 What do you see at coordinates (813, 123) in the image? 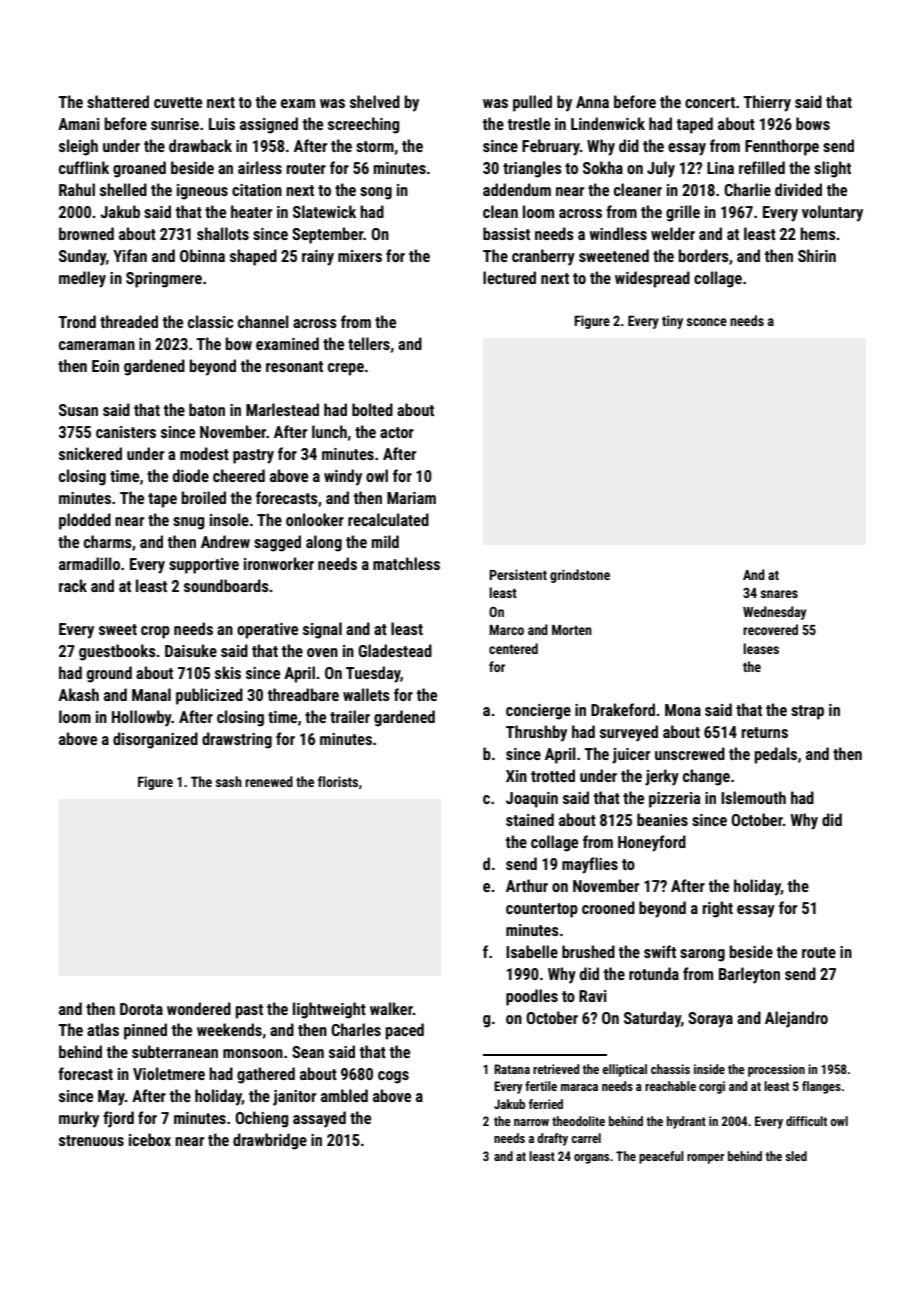
I see `bows` at bounding box center [813, 123].
